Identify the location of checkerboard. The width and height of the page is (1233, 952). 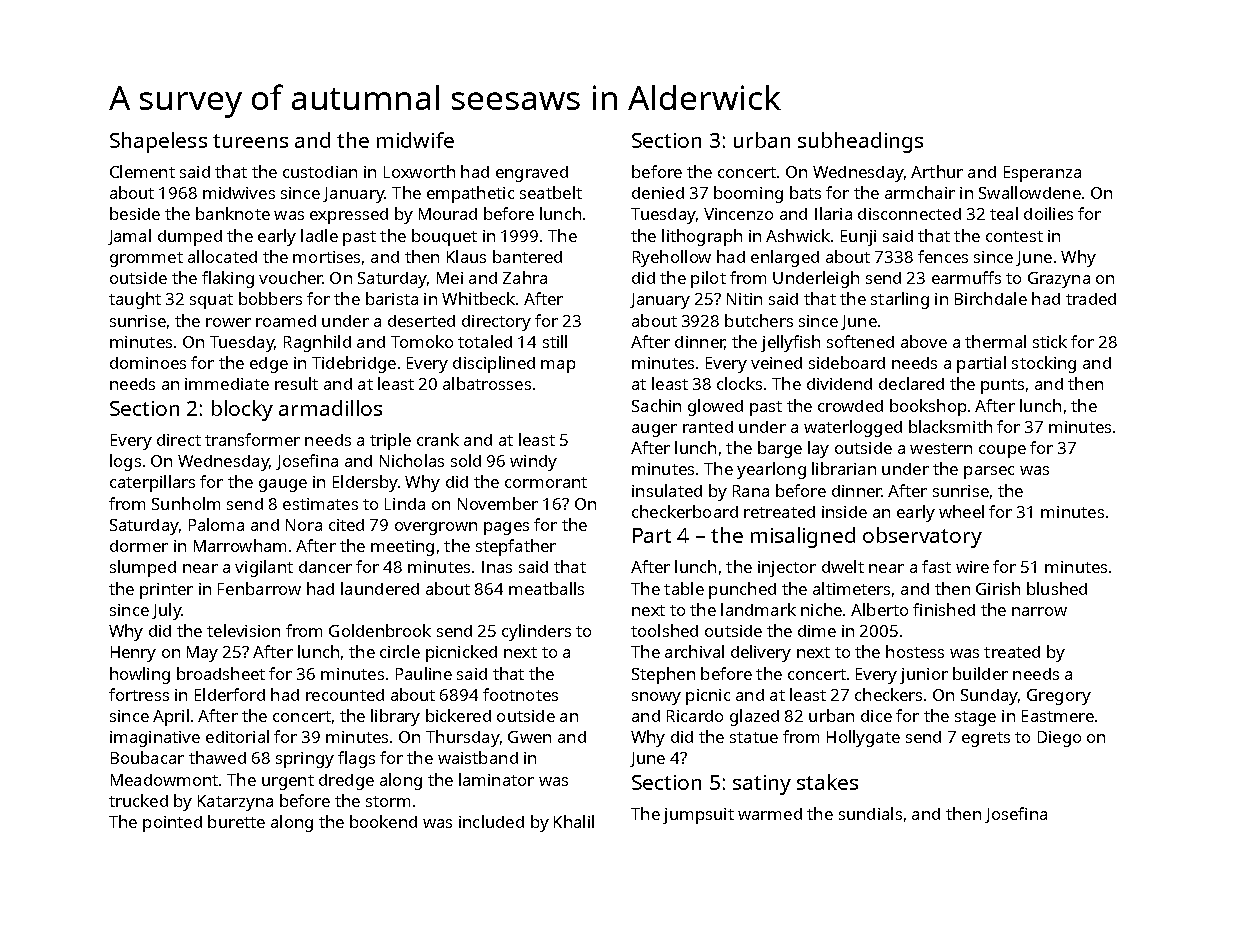
(685, 511).
